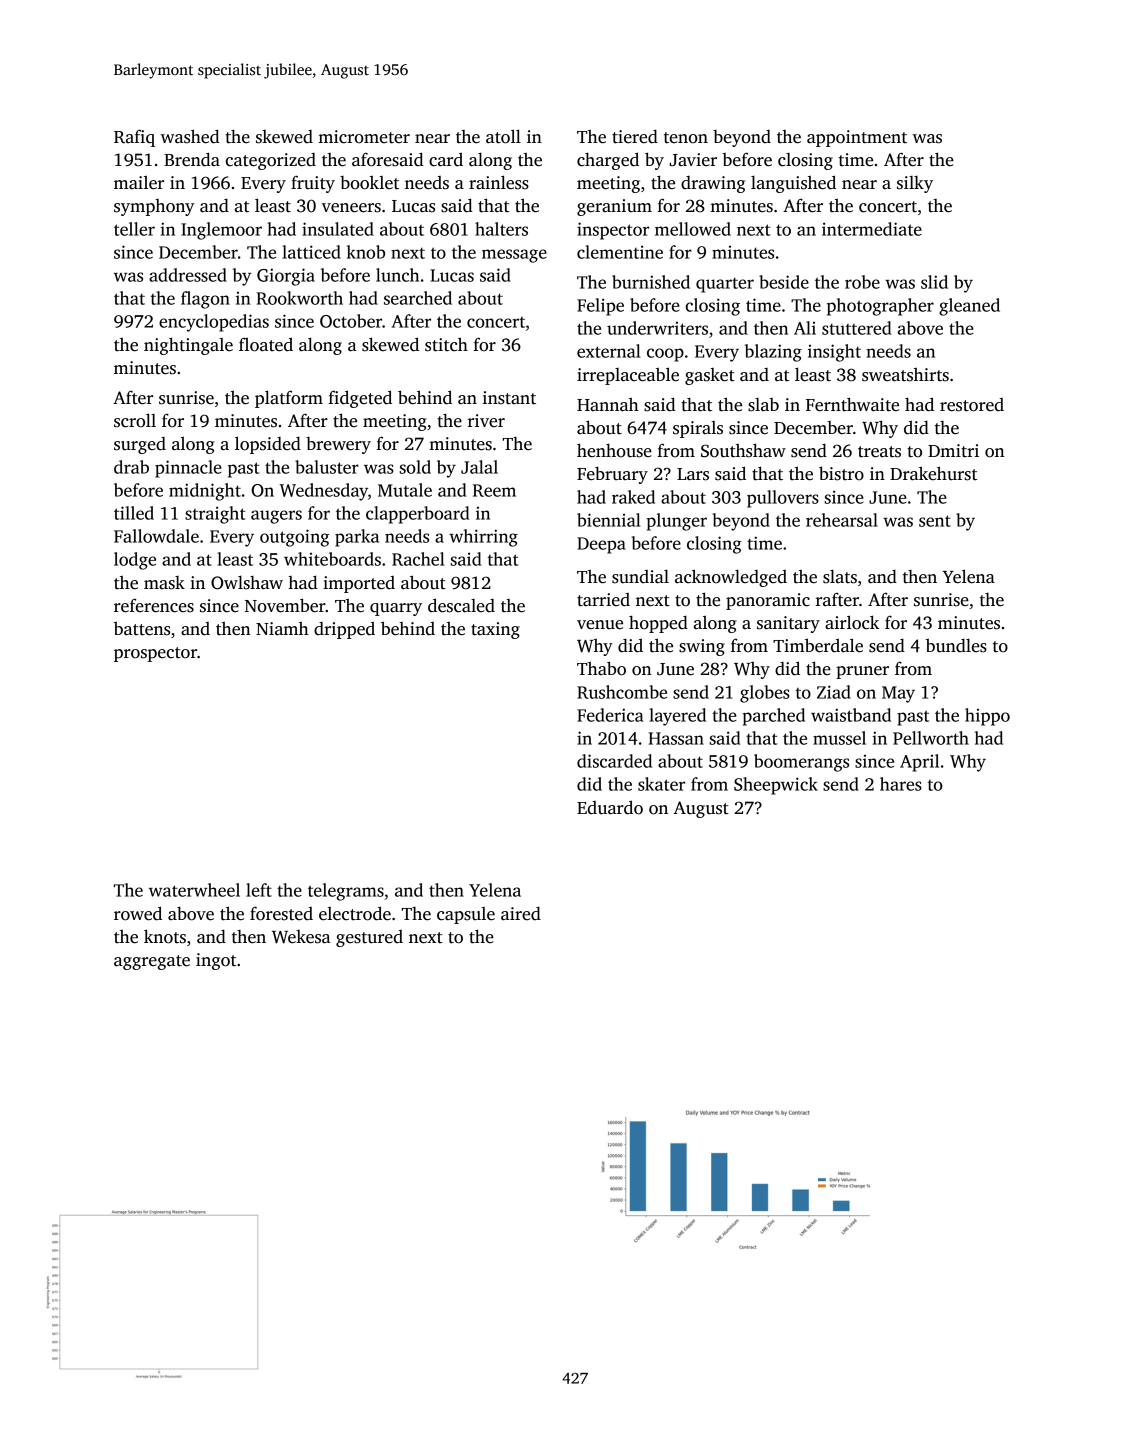  I want to click on aired, so click(521, 913).
